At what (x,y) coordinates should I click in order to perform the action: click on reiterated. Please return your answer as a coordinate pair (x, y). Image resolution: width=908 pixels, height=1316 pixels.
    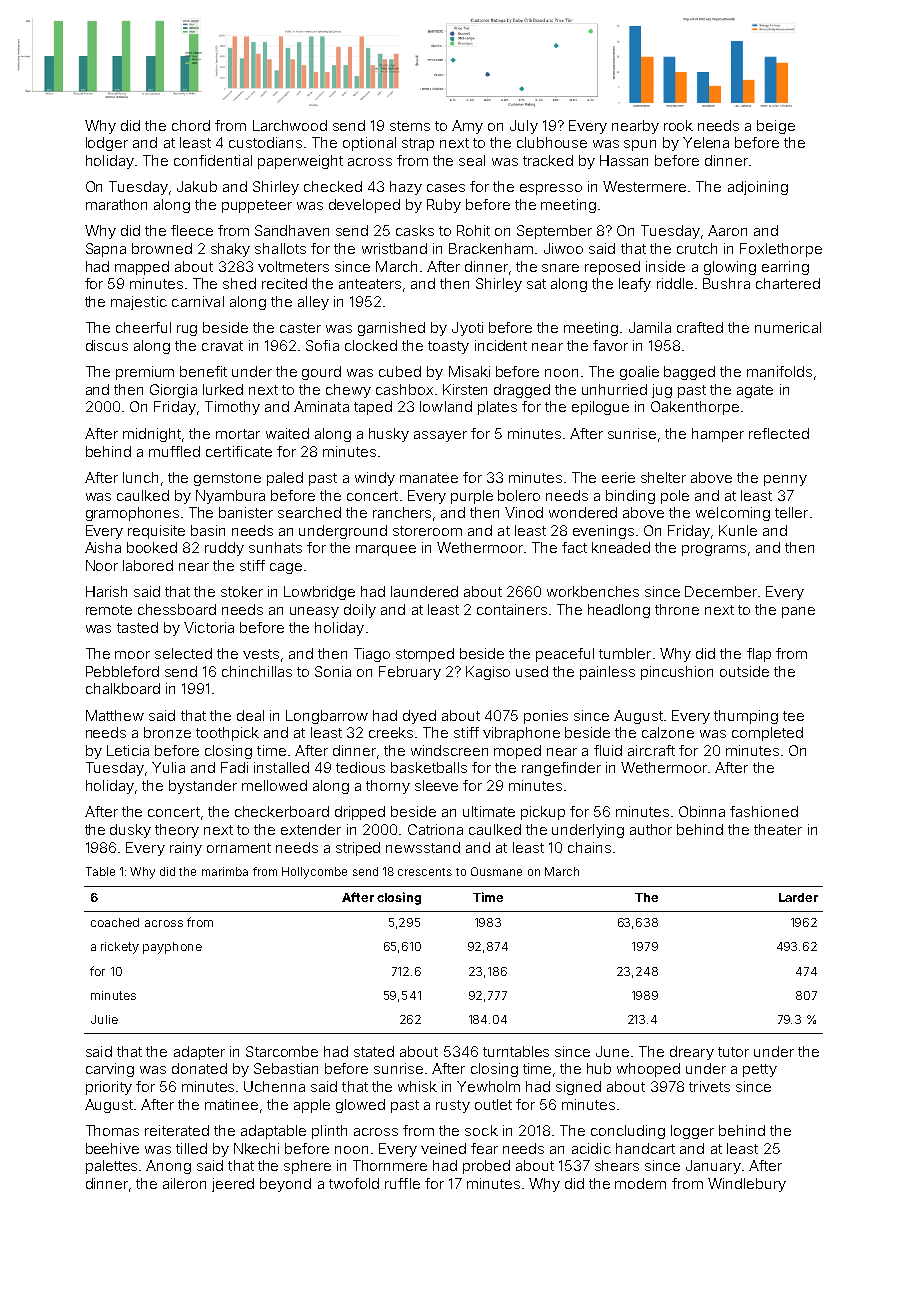
    Looking at the image, I should click on (177, 1130).
